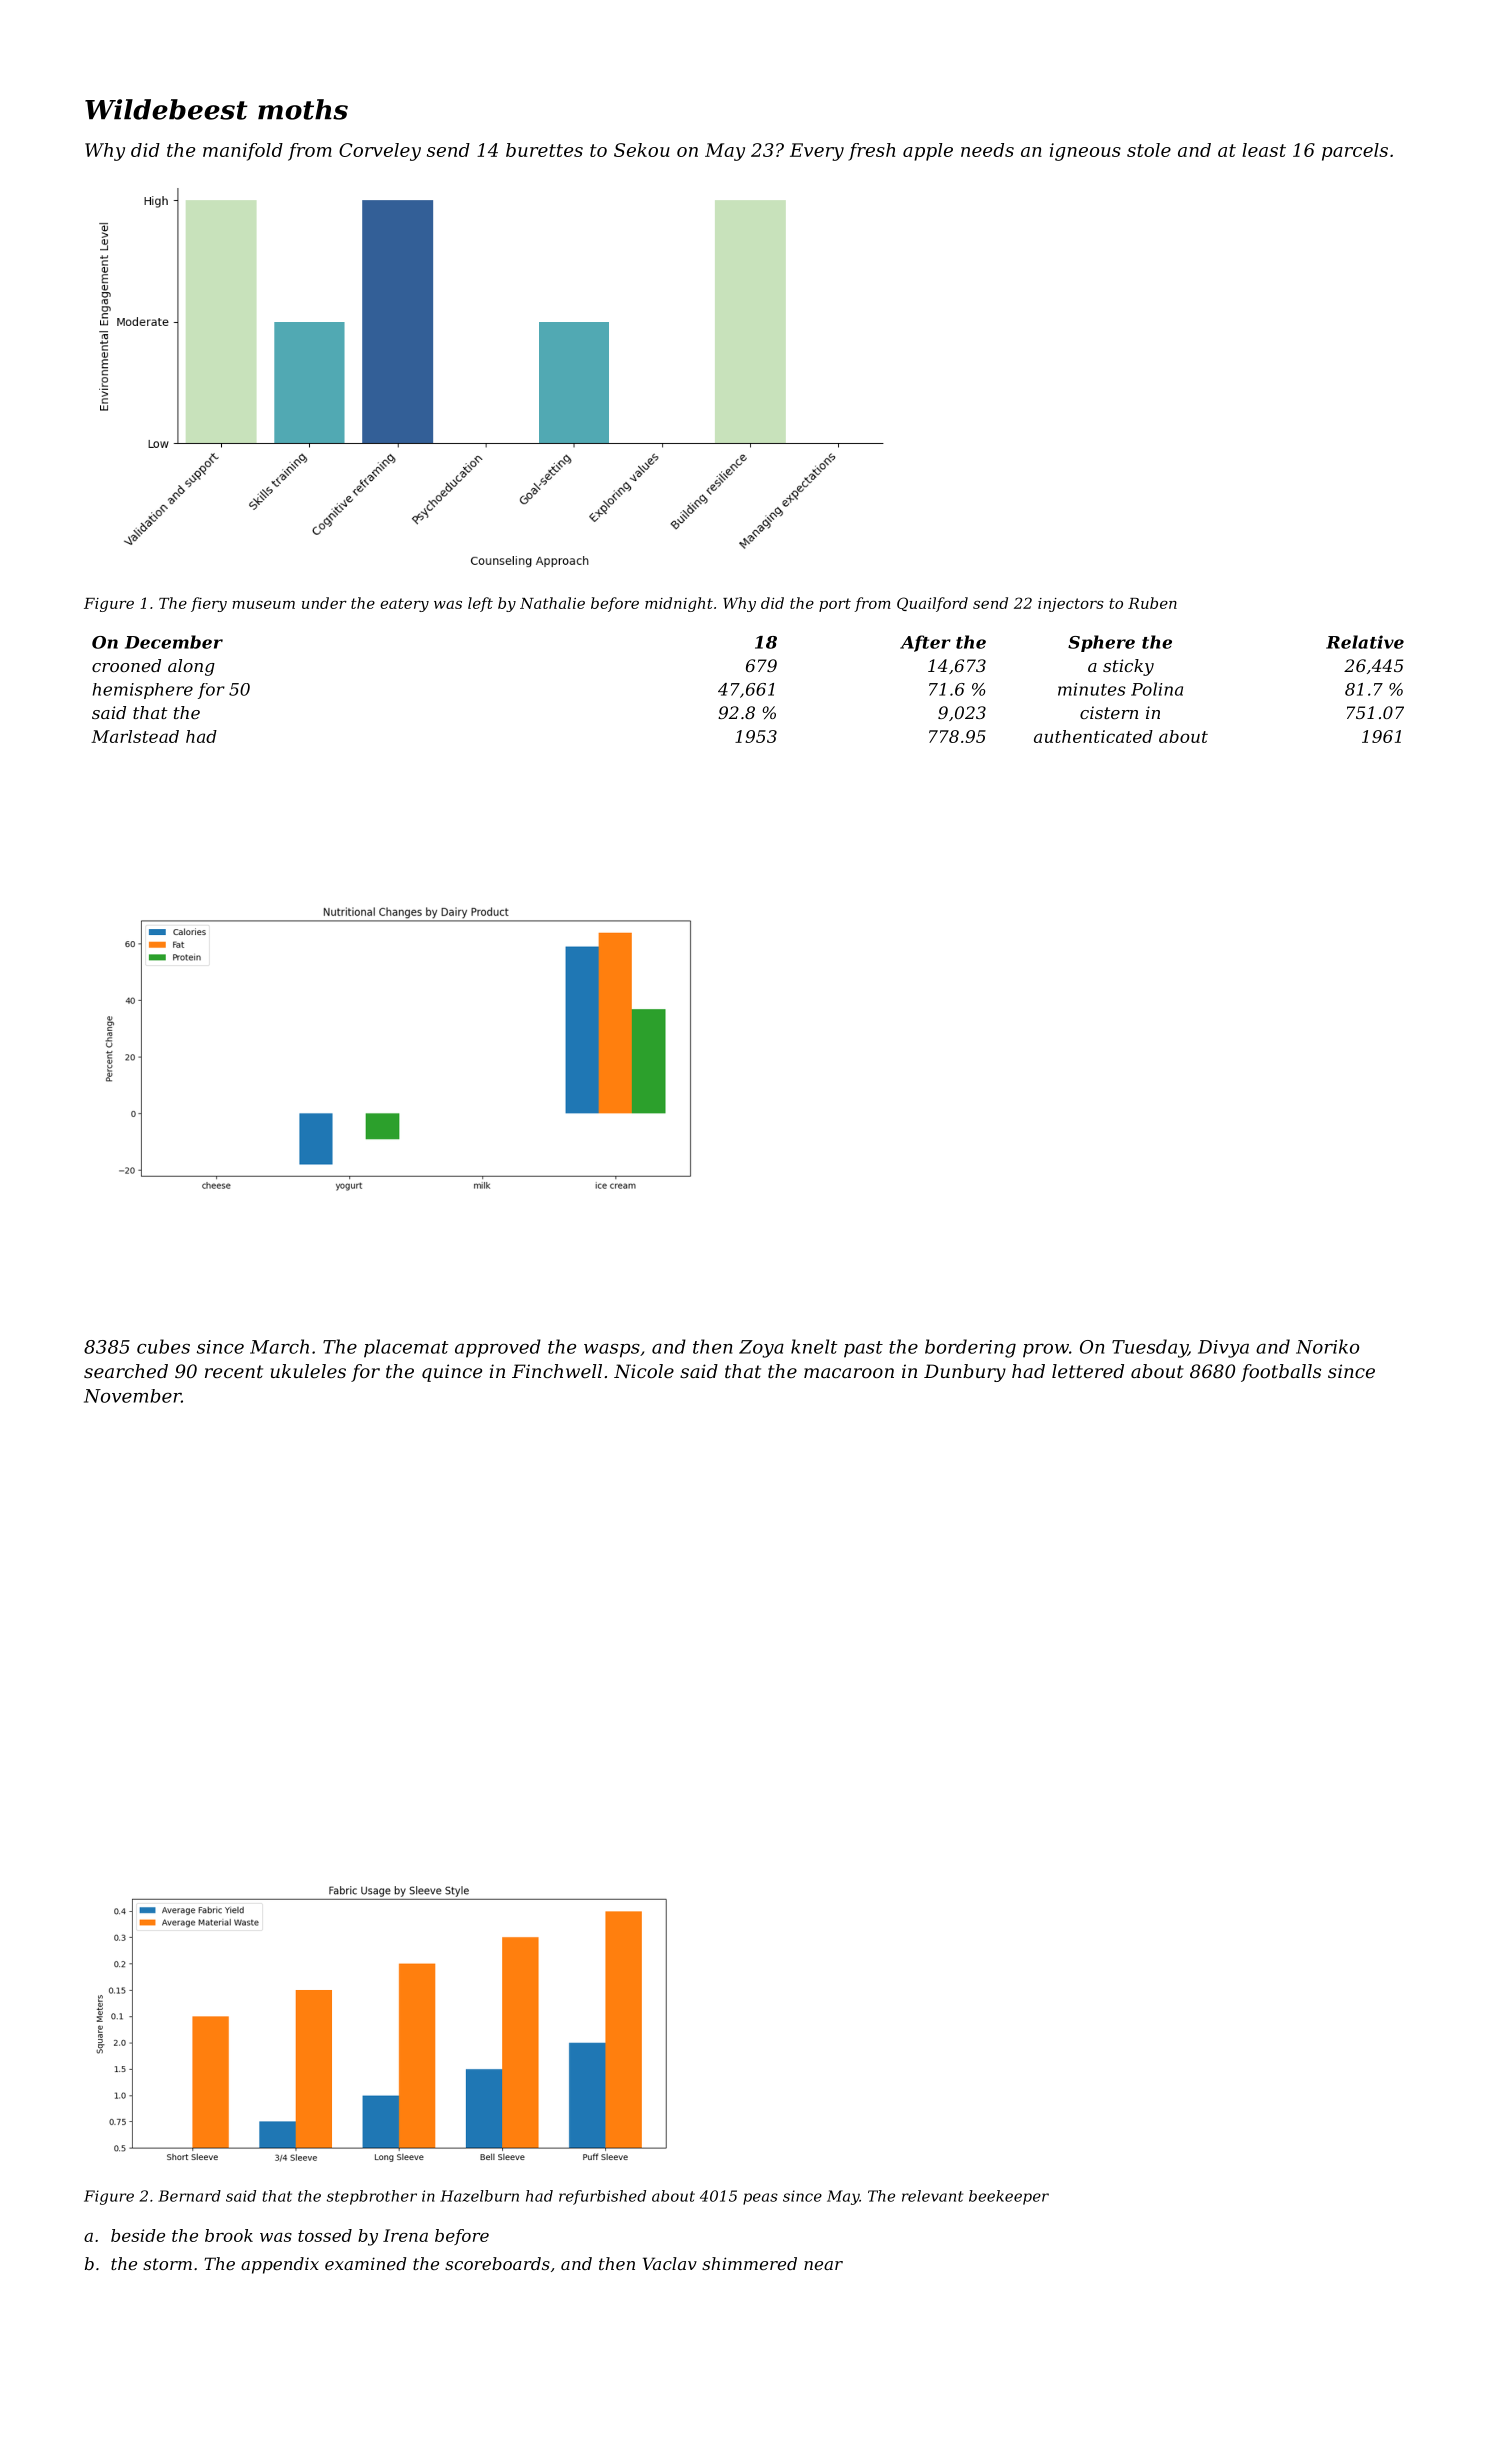  Describe the element at coordinates (163, 1346) in the screenshot. I see `cubes` at that location.
